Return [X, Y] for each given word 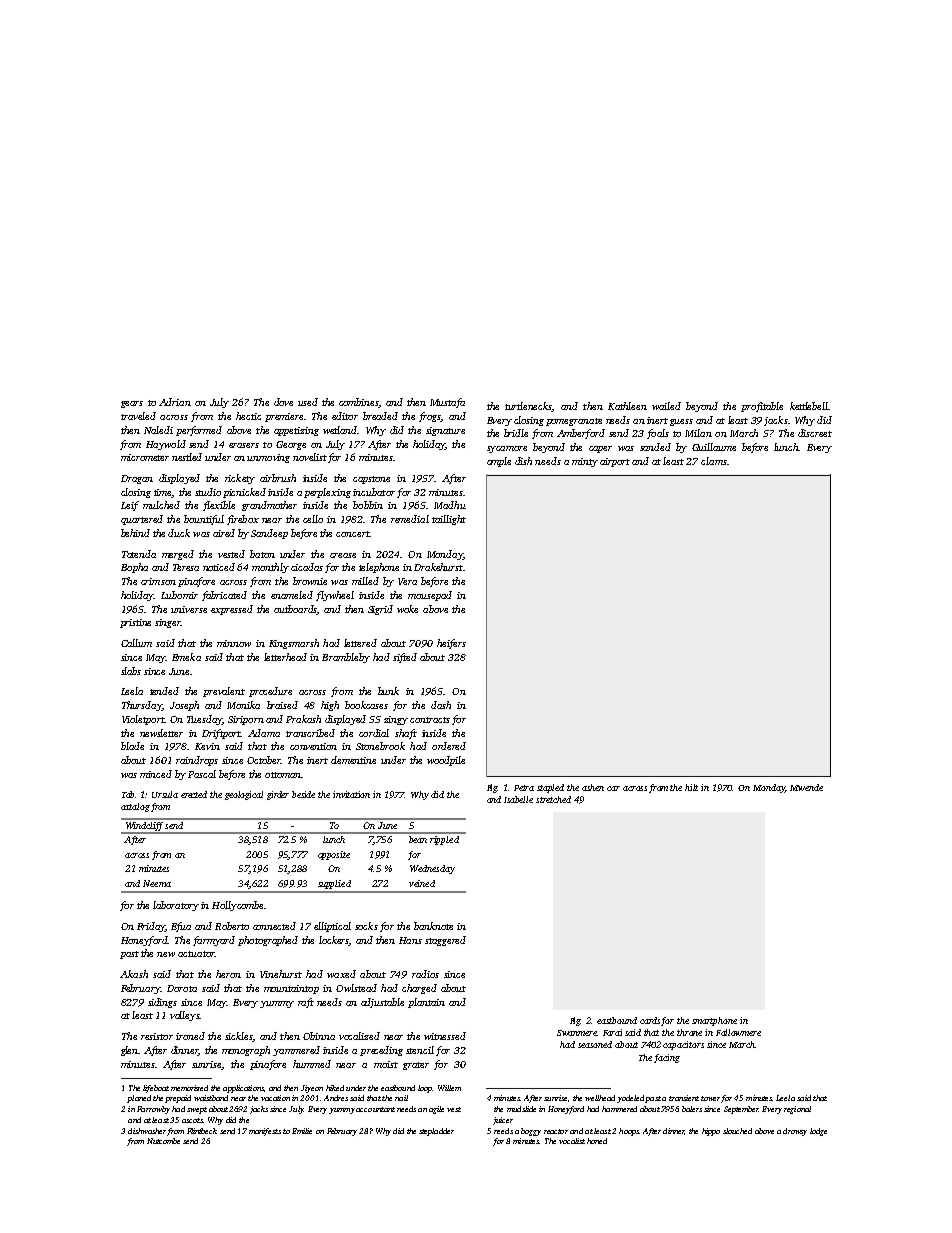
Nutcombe [163, 1141]
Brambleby [346, 658]
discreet [815, 433]
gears [132, 404]
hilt [691, 787]
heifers [451, 644]
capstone [371, 480]
